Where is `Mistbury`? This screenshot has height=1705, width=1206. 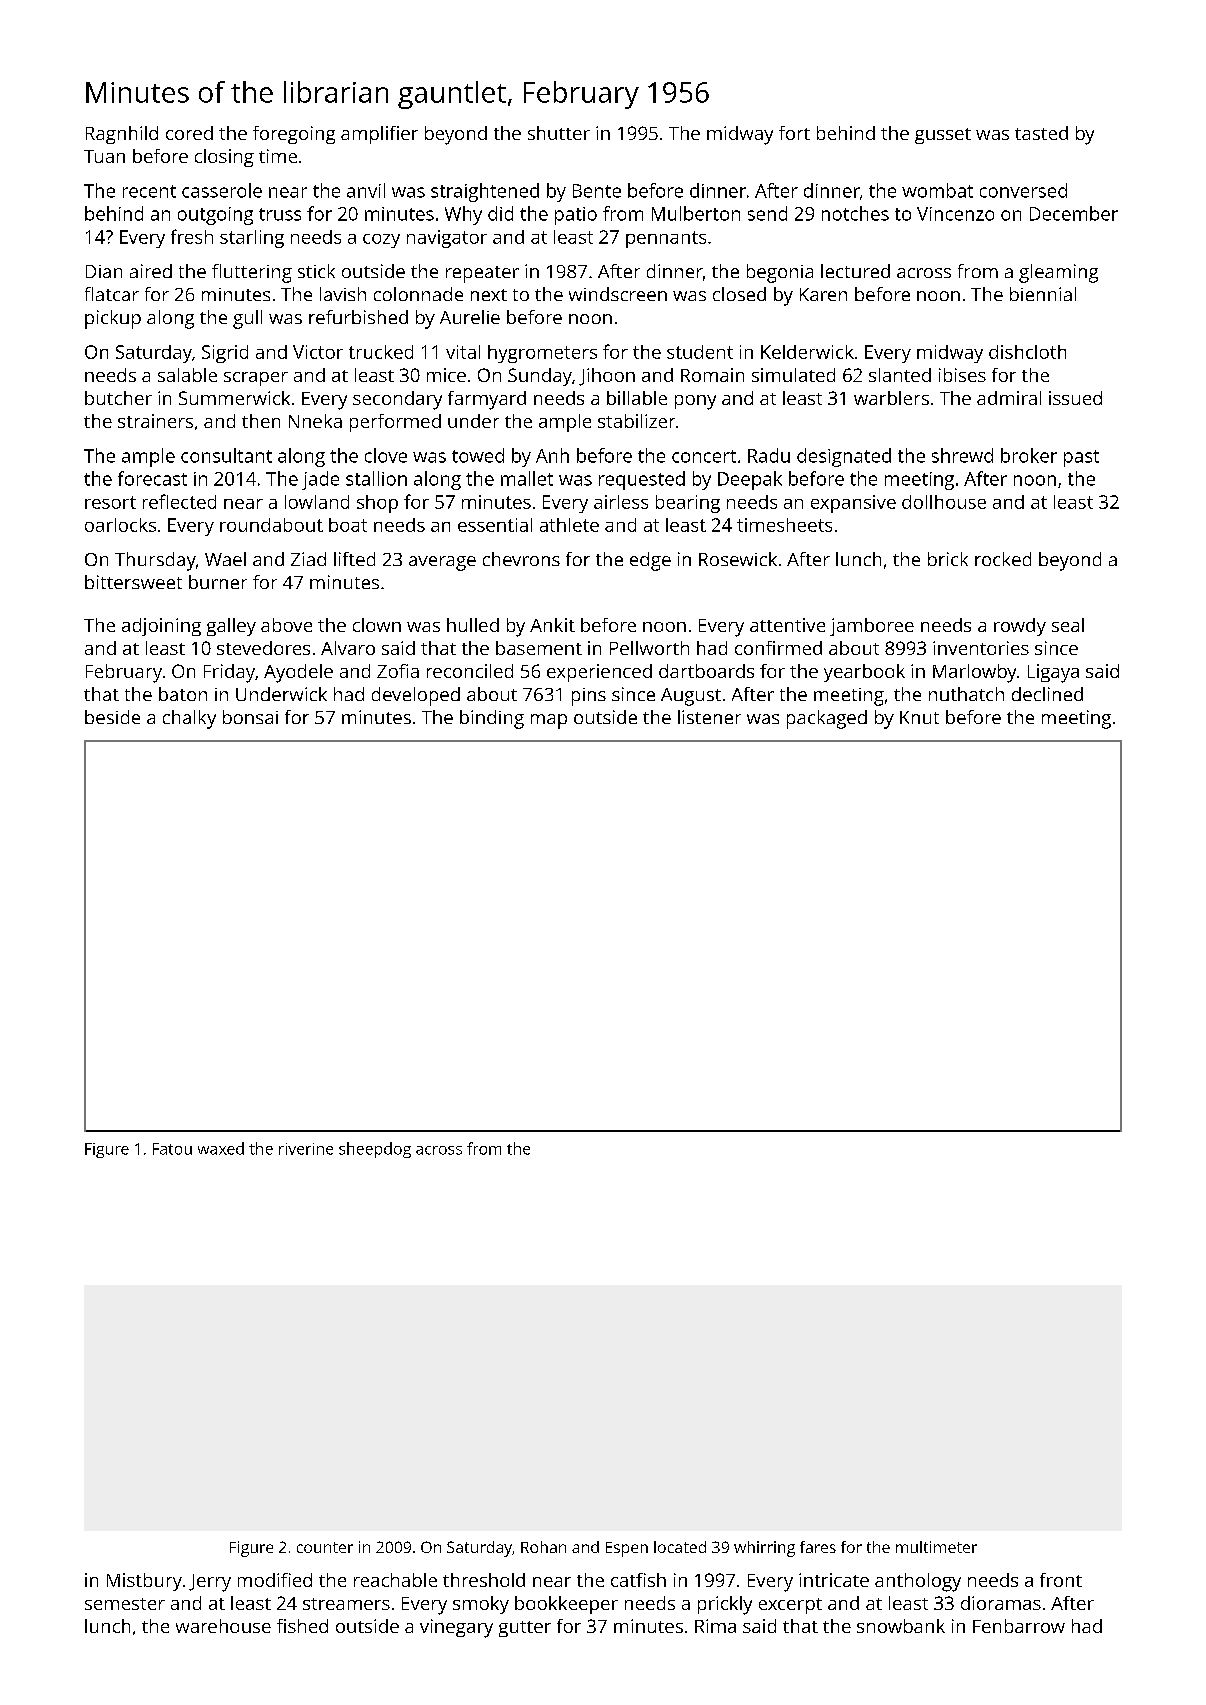 Mistbury is located at coordinates (144, 1582).
